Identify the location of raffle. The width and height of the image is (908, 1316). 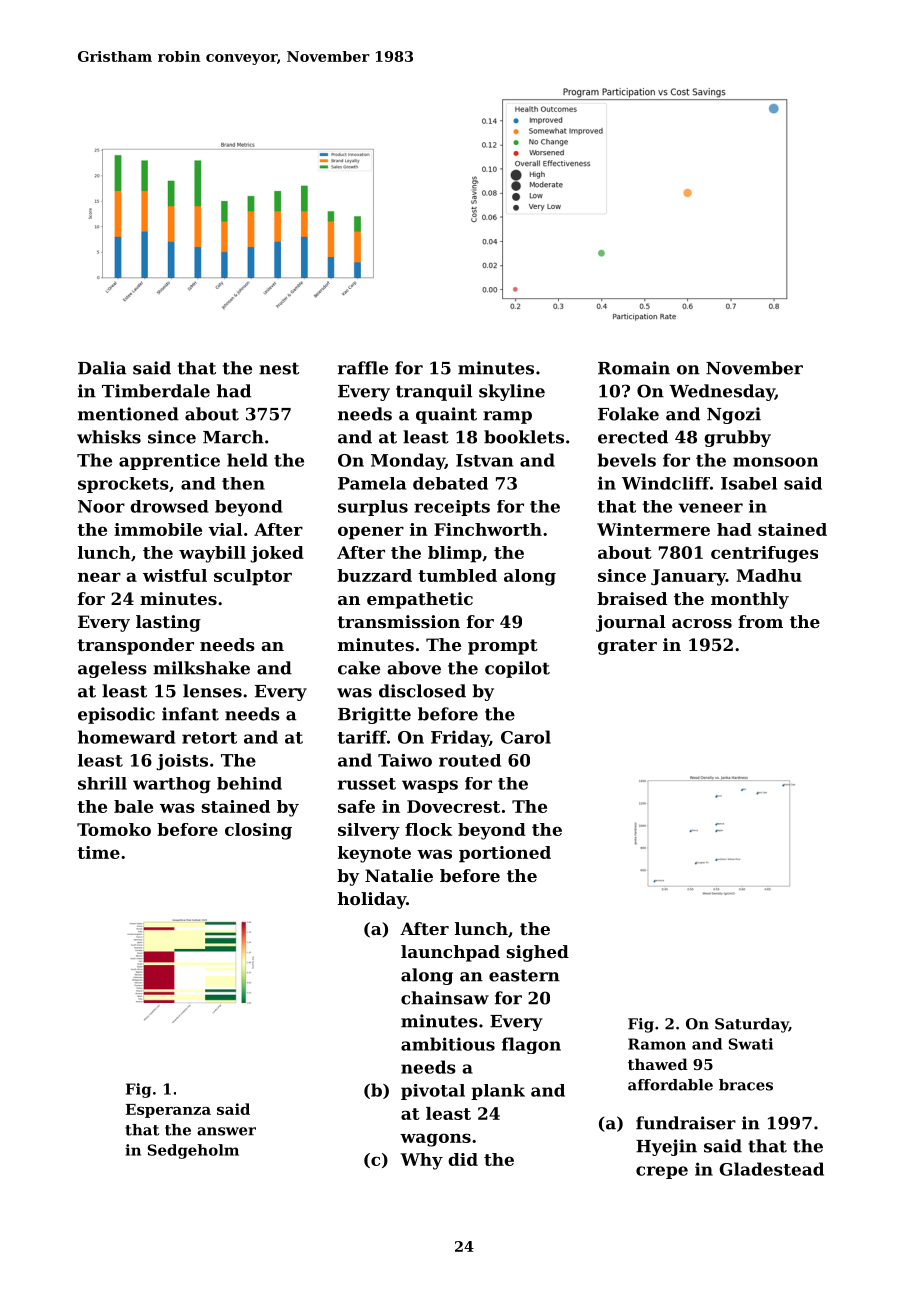
(363, 368).
